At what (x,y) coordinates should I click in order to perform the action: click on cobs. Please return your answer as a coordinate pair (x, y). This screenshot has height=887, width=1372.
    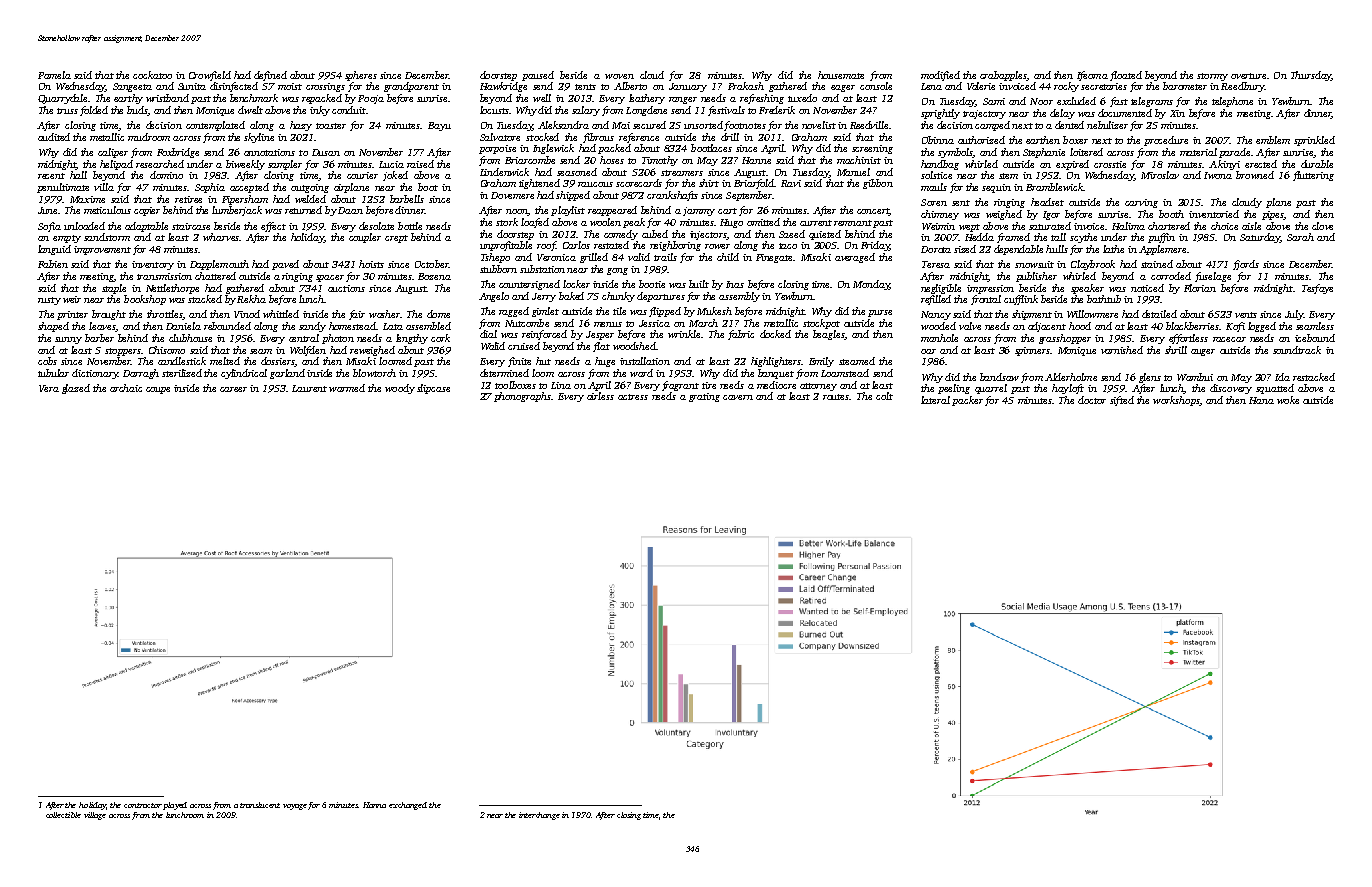
    Looking at the image, I should click on (47, 361).
